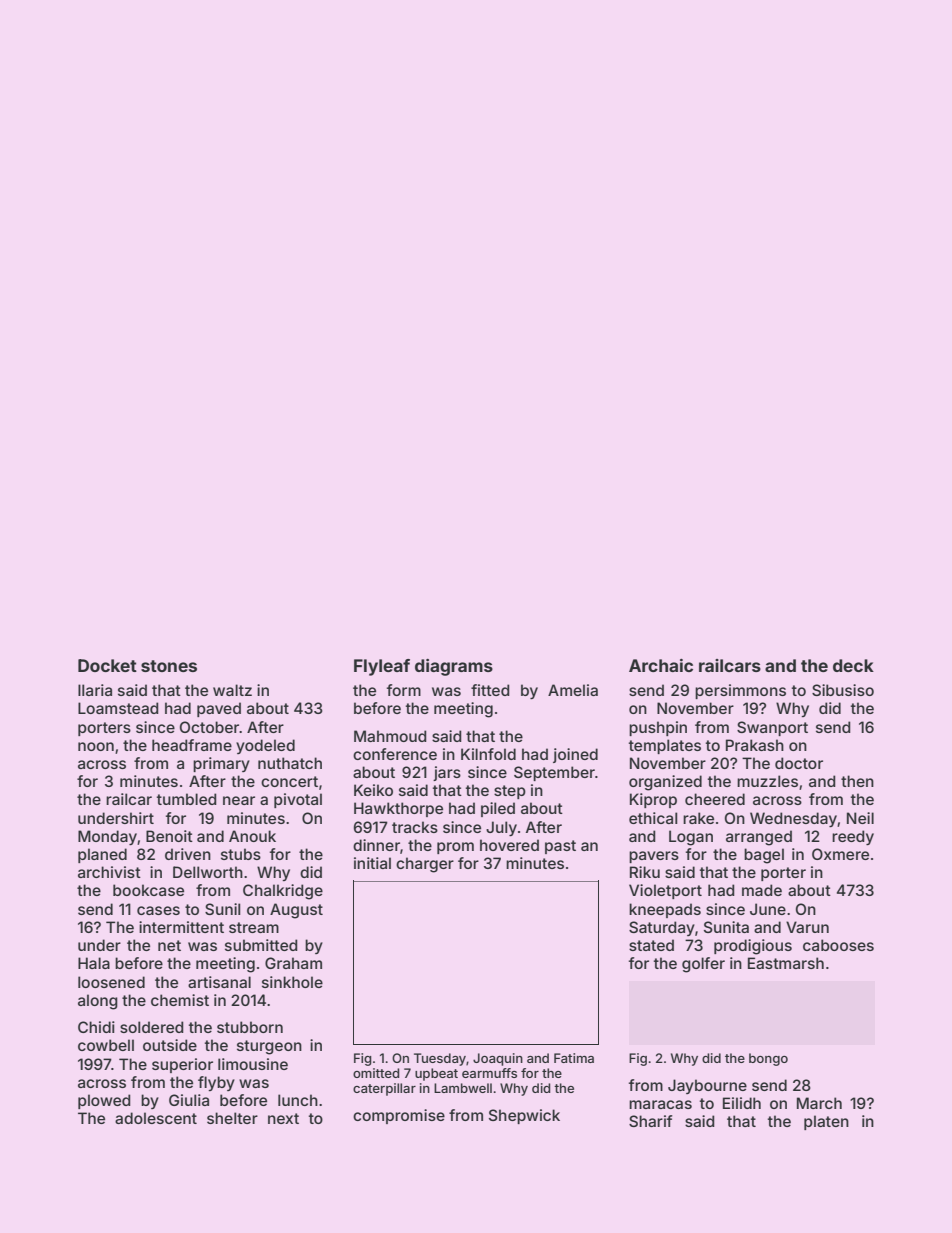 The image size is (952, 1233). I want to click on stones, so click(169, 666).
